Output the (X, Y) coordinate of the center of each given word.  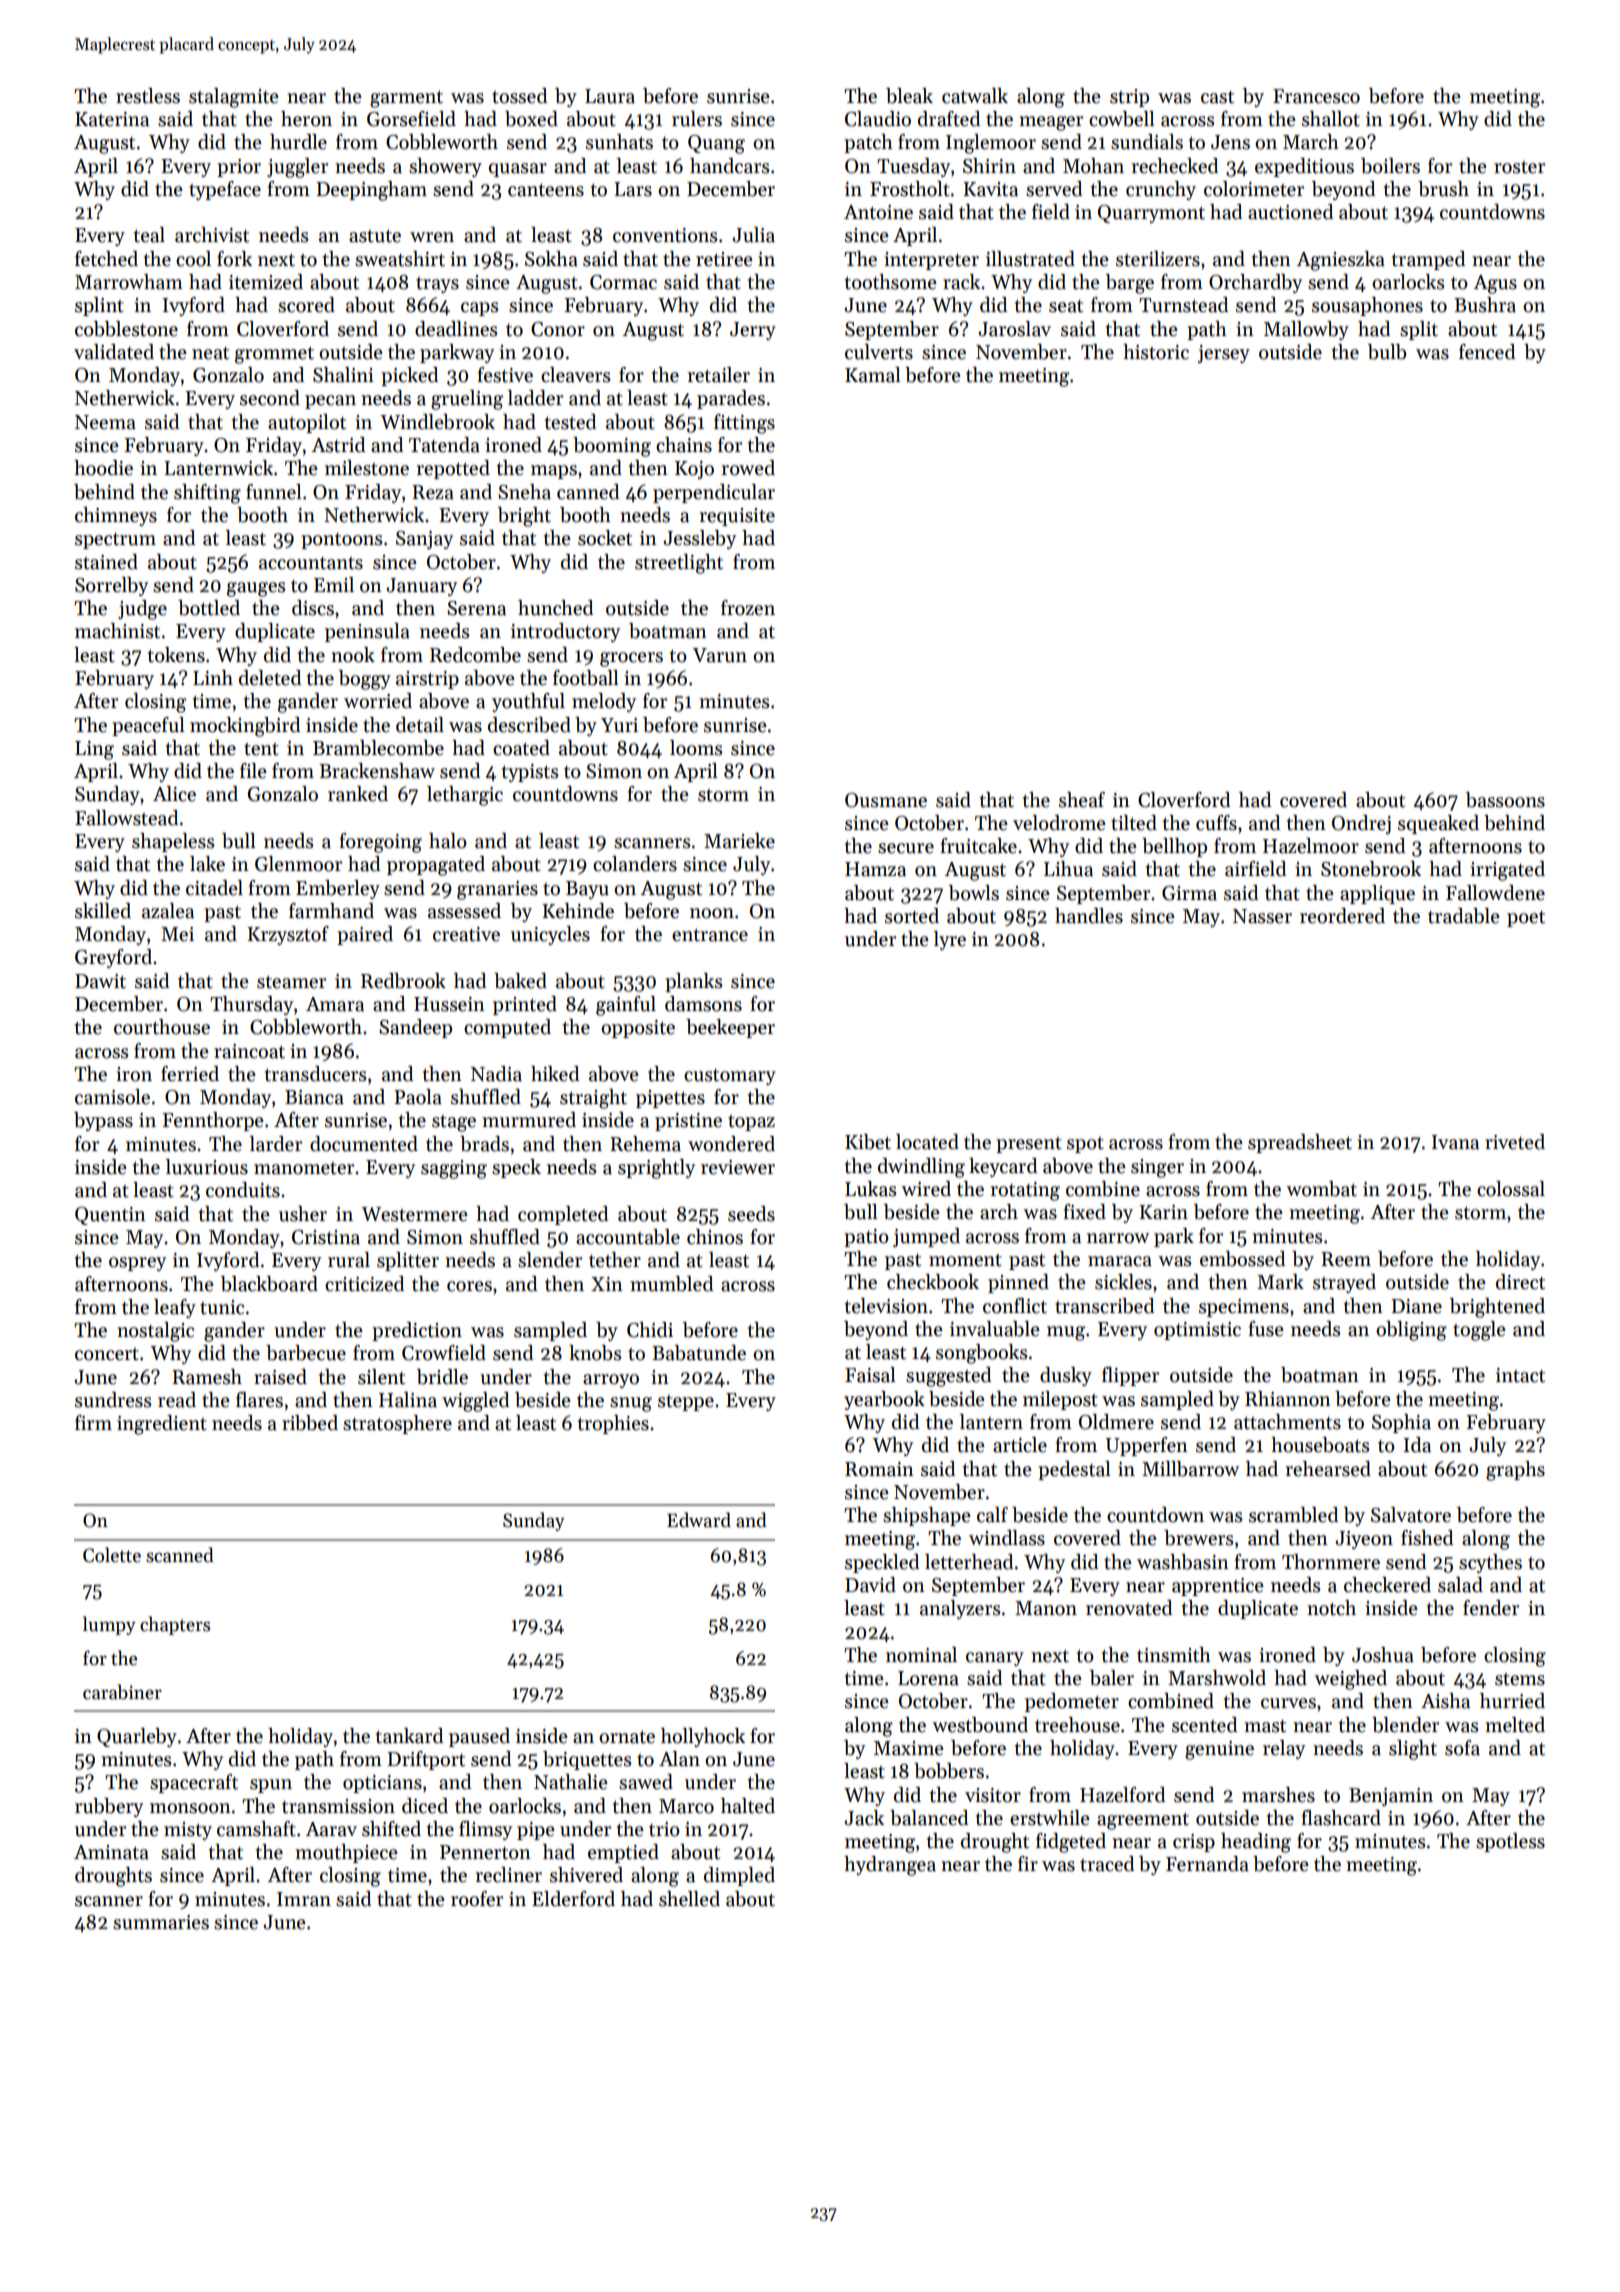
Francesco (1316, 96)
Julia (753, 235)
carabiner (122, 1692)
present (1029, 1145)
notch (1331, 1608)
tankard (409, 1736)
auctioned (1290, 212)
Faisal (870, 1375)
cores (469, 1286)
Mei (177, 934)
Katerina (112, 119)
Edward (699, 1520)
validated (114, 352)
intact (1520, 1375)
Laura (610, 96)
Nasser (1262, 916)
